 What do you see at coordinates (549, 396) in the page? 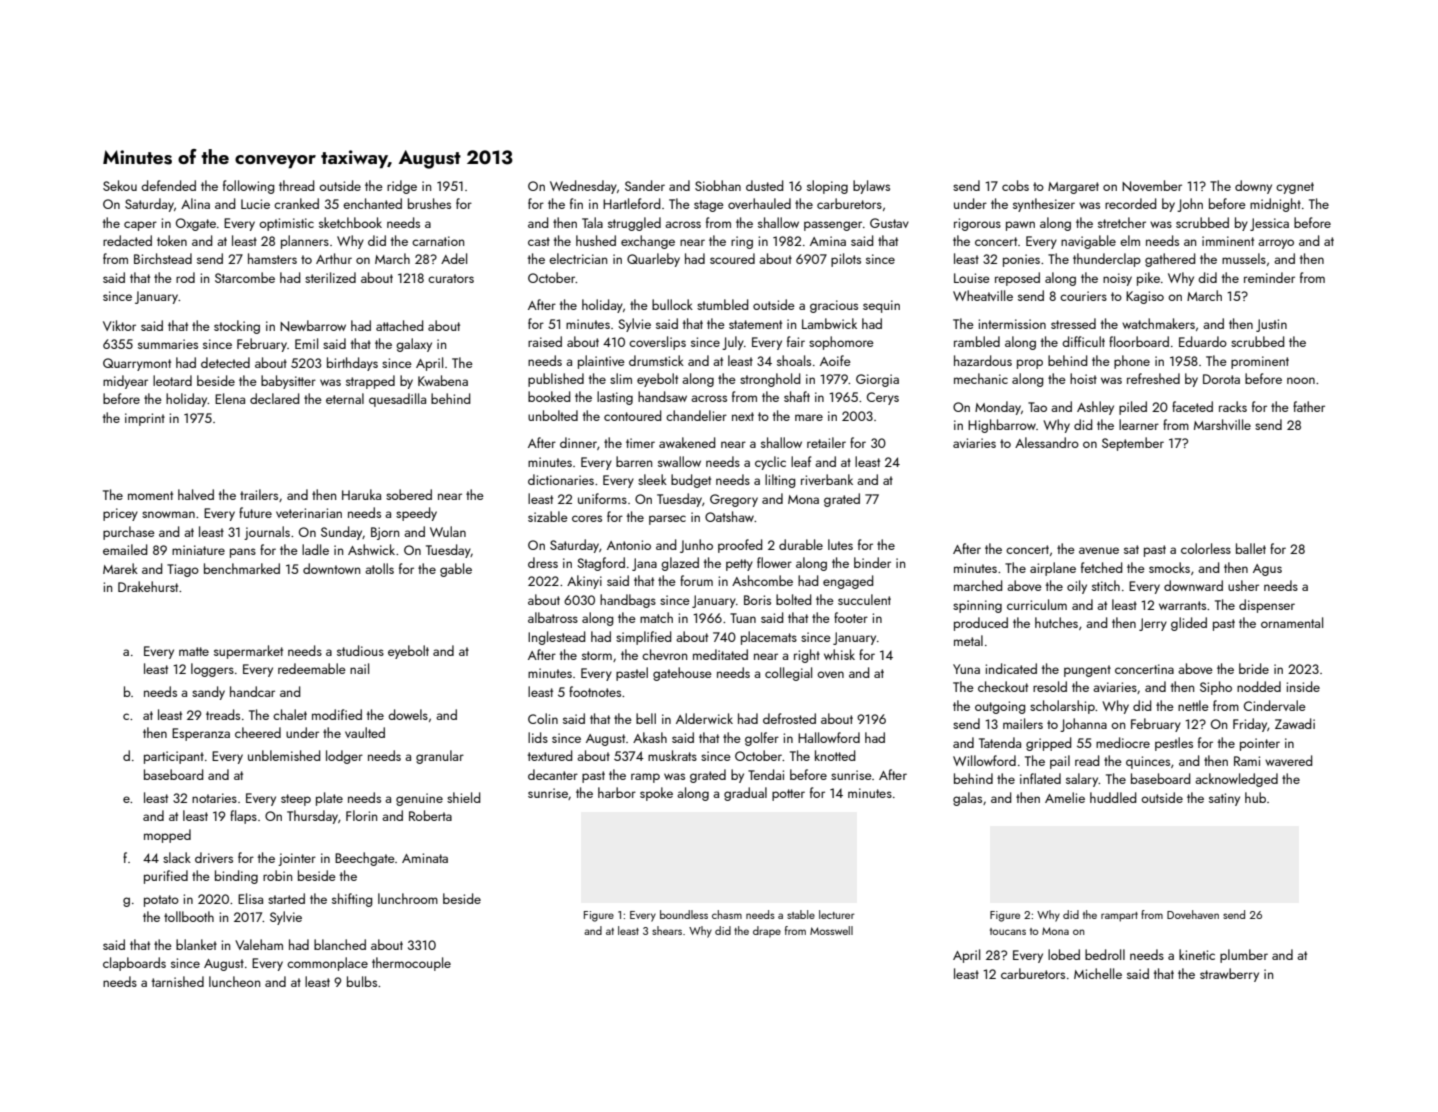
I see `booked` at bounding box center [549, 396].
